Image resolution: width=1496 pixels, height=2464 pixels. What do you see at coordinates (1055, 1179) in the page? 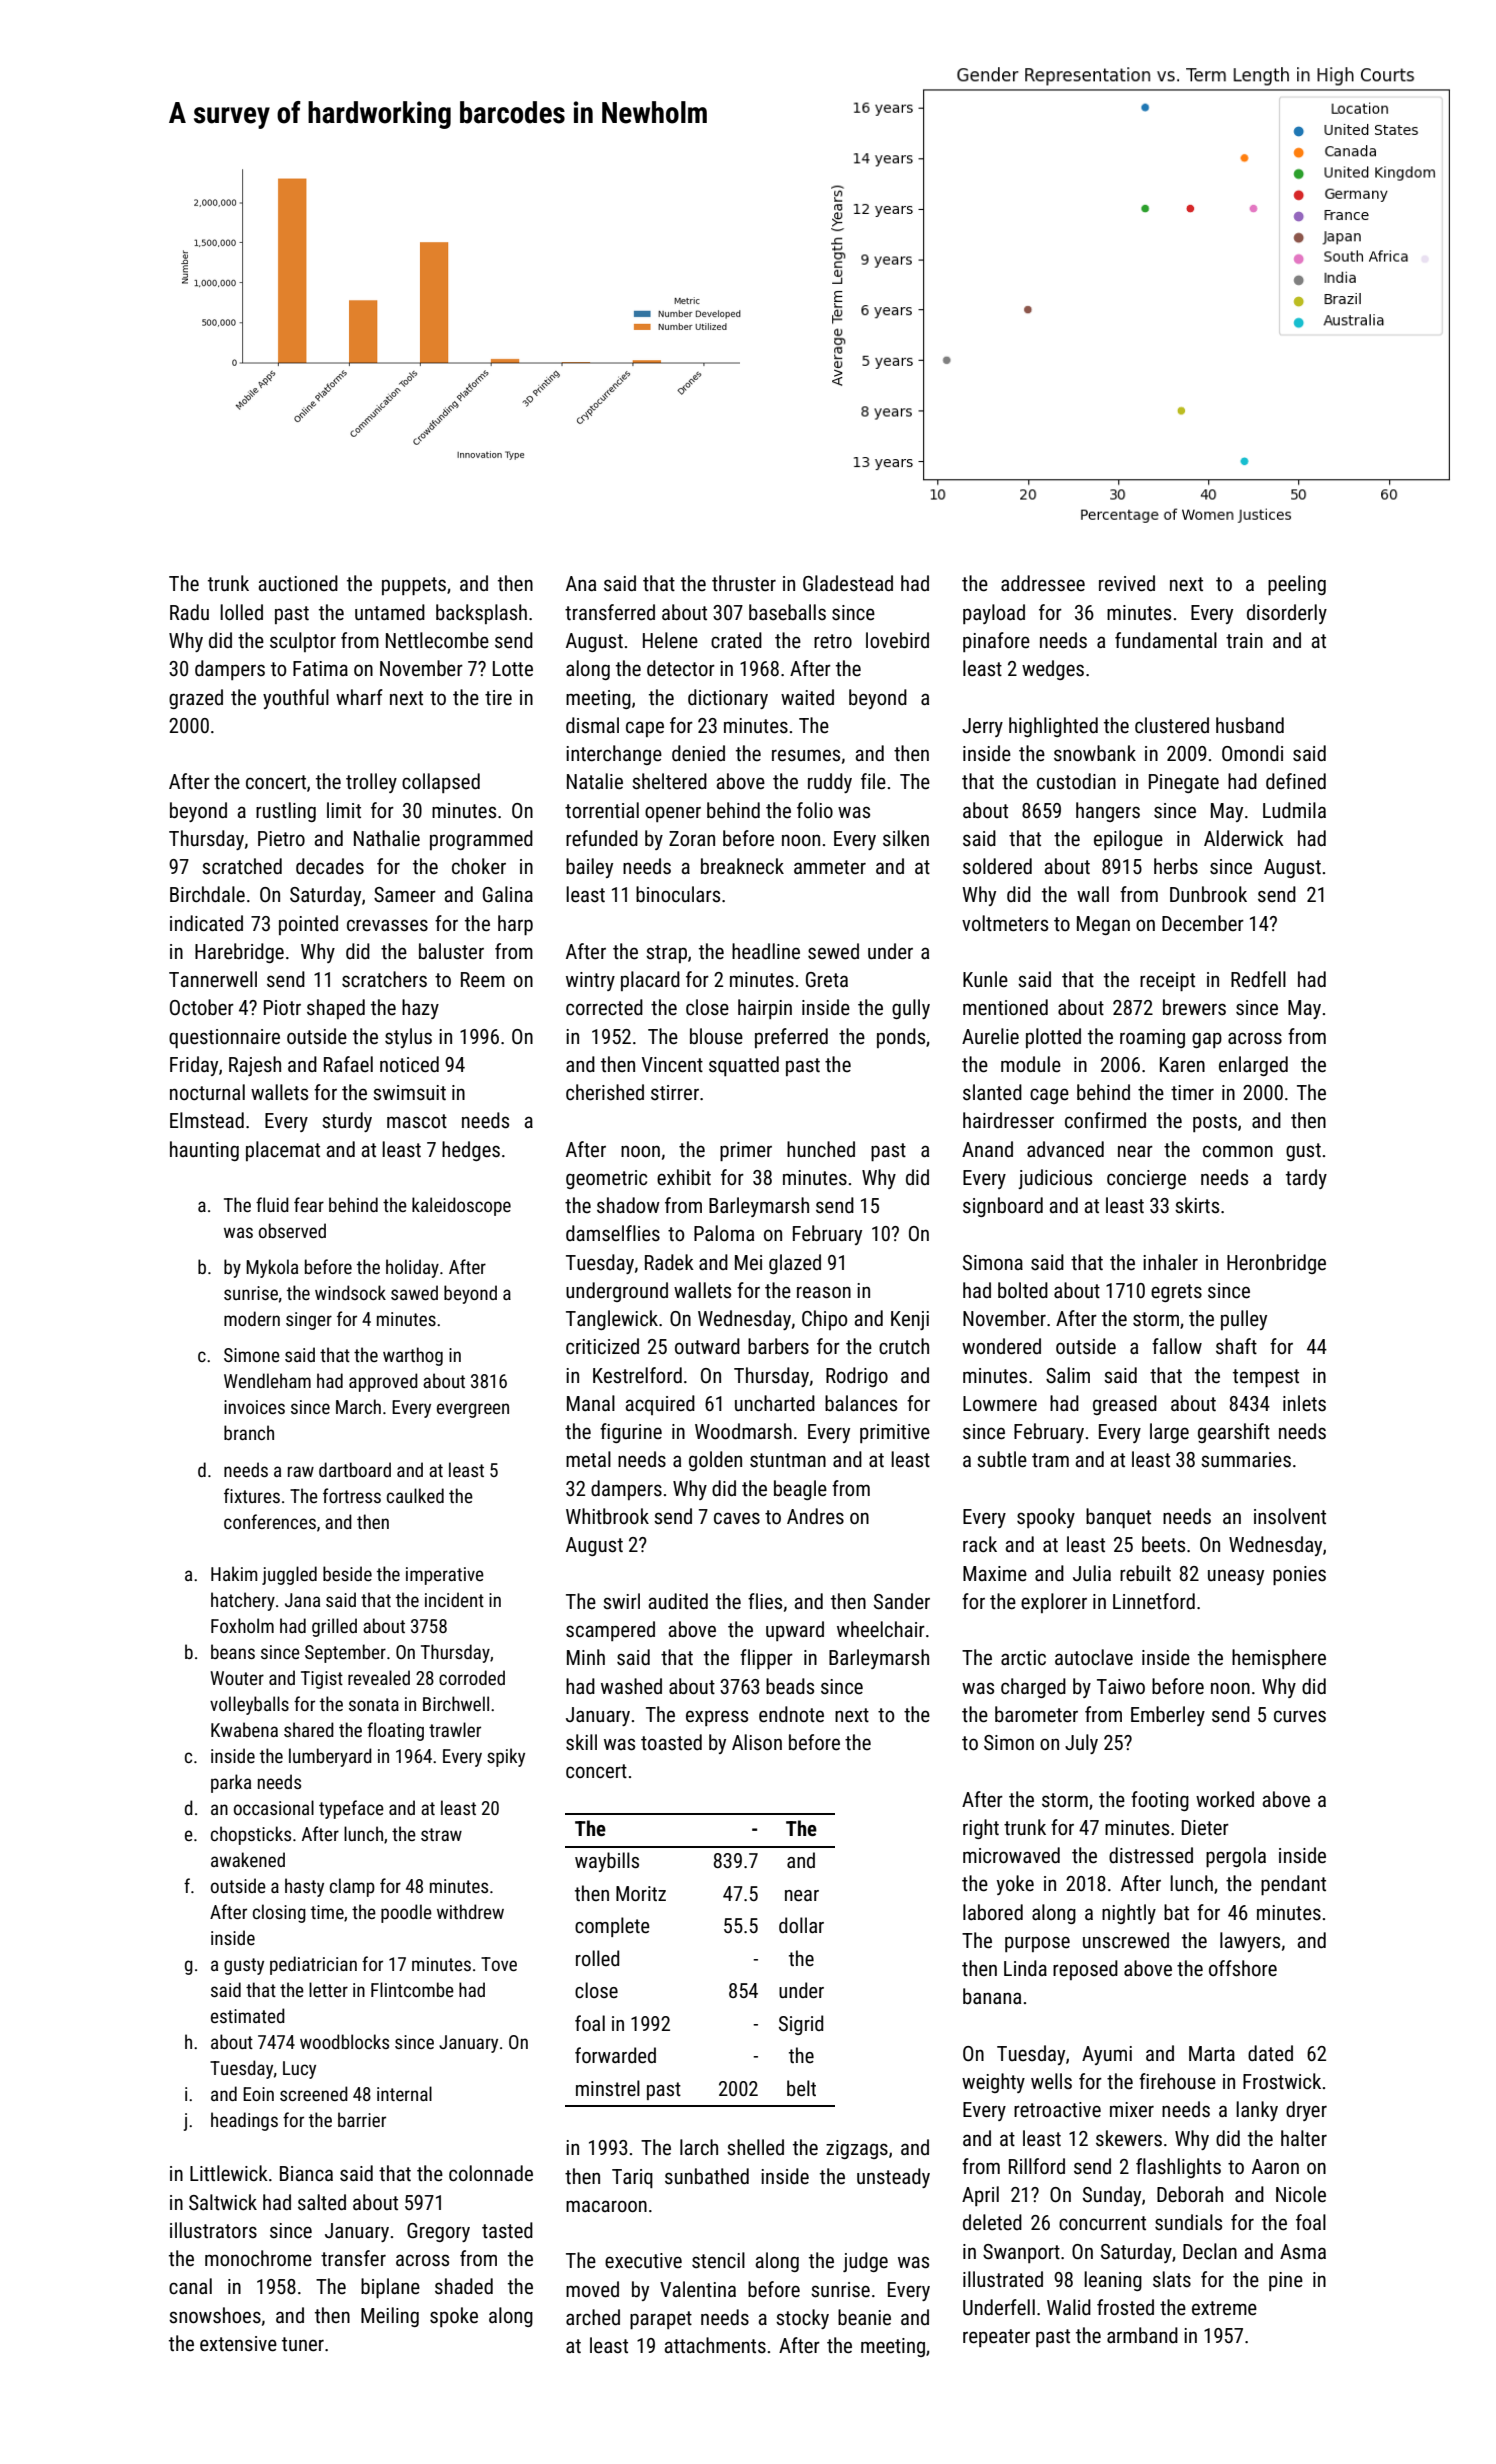
I see `judicious` at bounding box center [1055, 1179].
